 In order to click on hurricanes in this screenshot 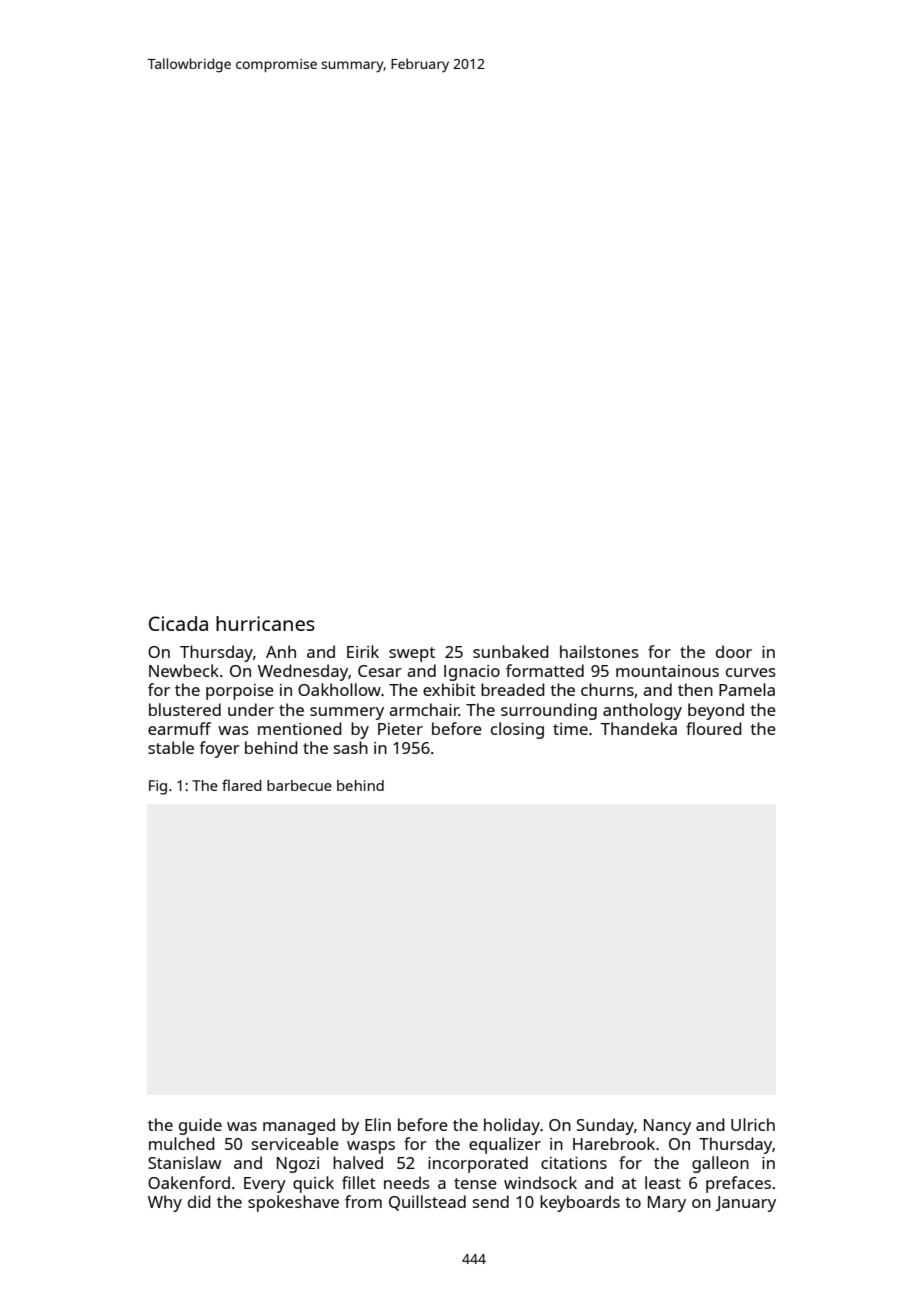, I will do `click(265, 623)`.
